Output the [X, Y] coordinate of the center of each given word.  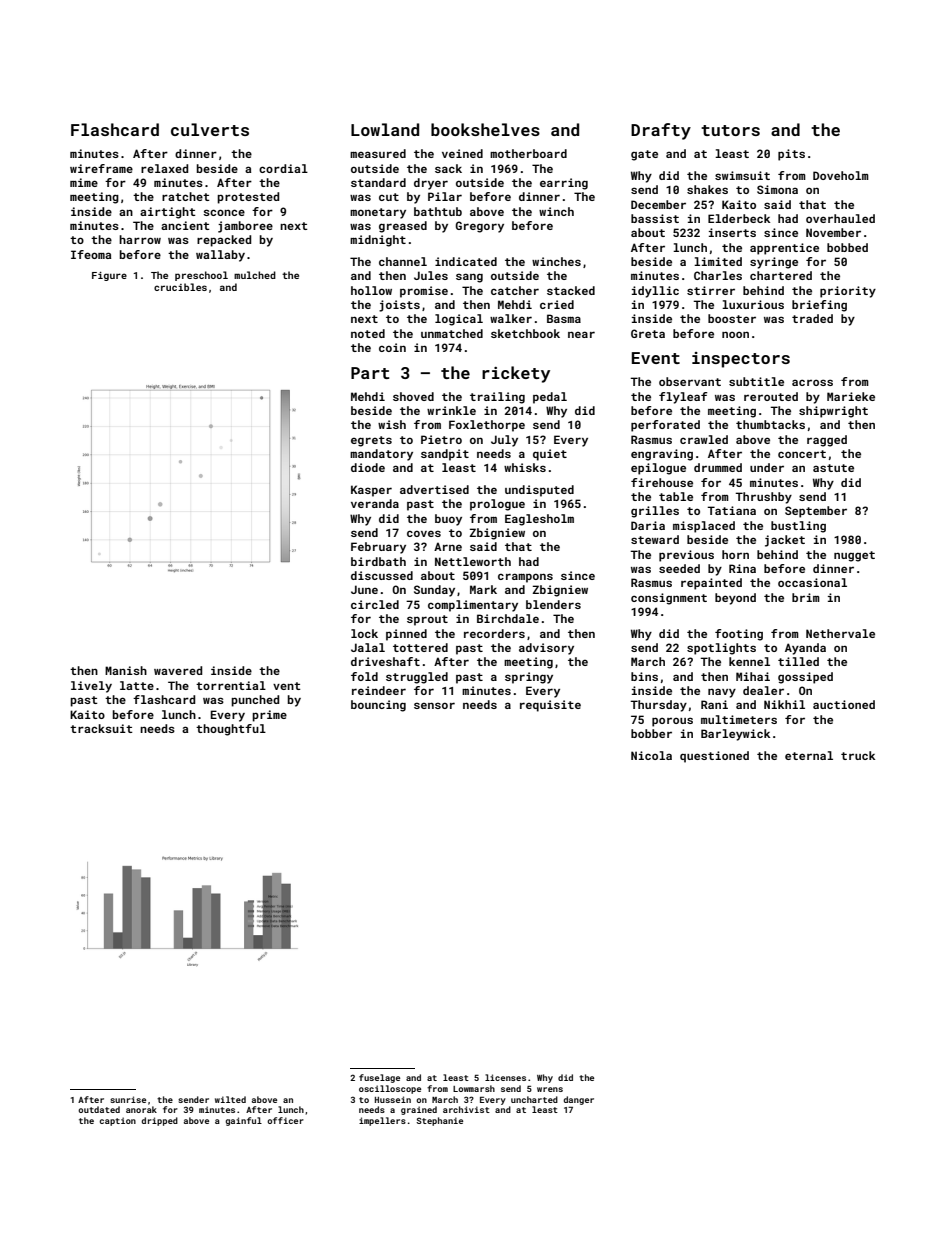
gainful [243, 1121]
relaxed [164, 168]
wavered [178, 670]
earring [564, 184]
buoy [448, 520]
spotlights [721, 649]
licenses [505, 1077]
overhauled [840, 218]
